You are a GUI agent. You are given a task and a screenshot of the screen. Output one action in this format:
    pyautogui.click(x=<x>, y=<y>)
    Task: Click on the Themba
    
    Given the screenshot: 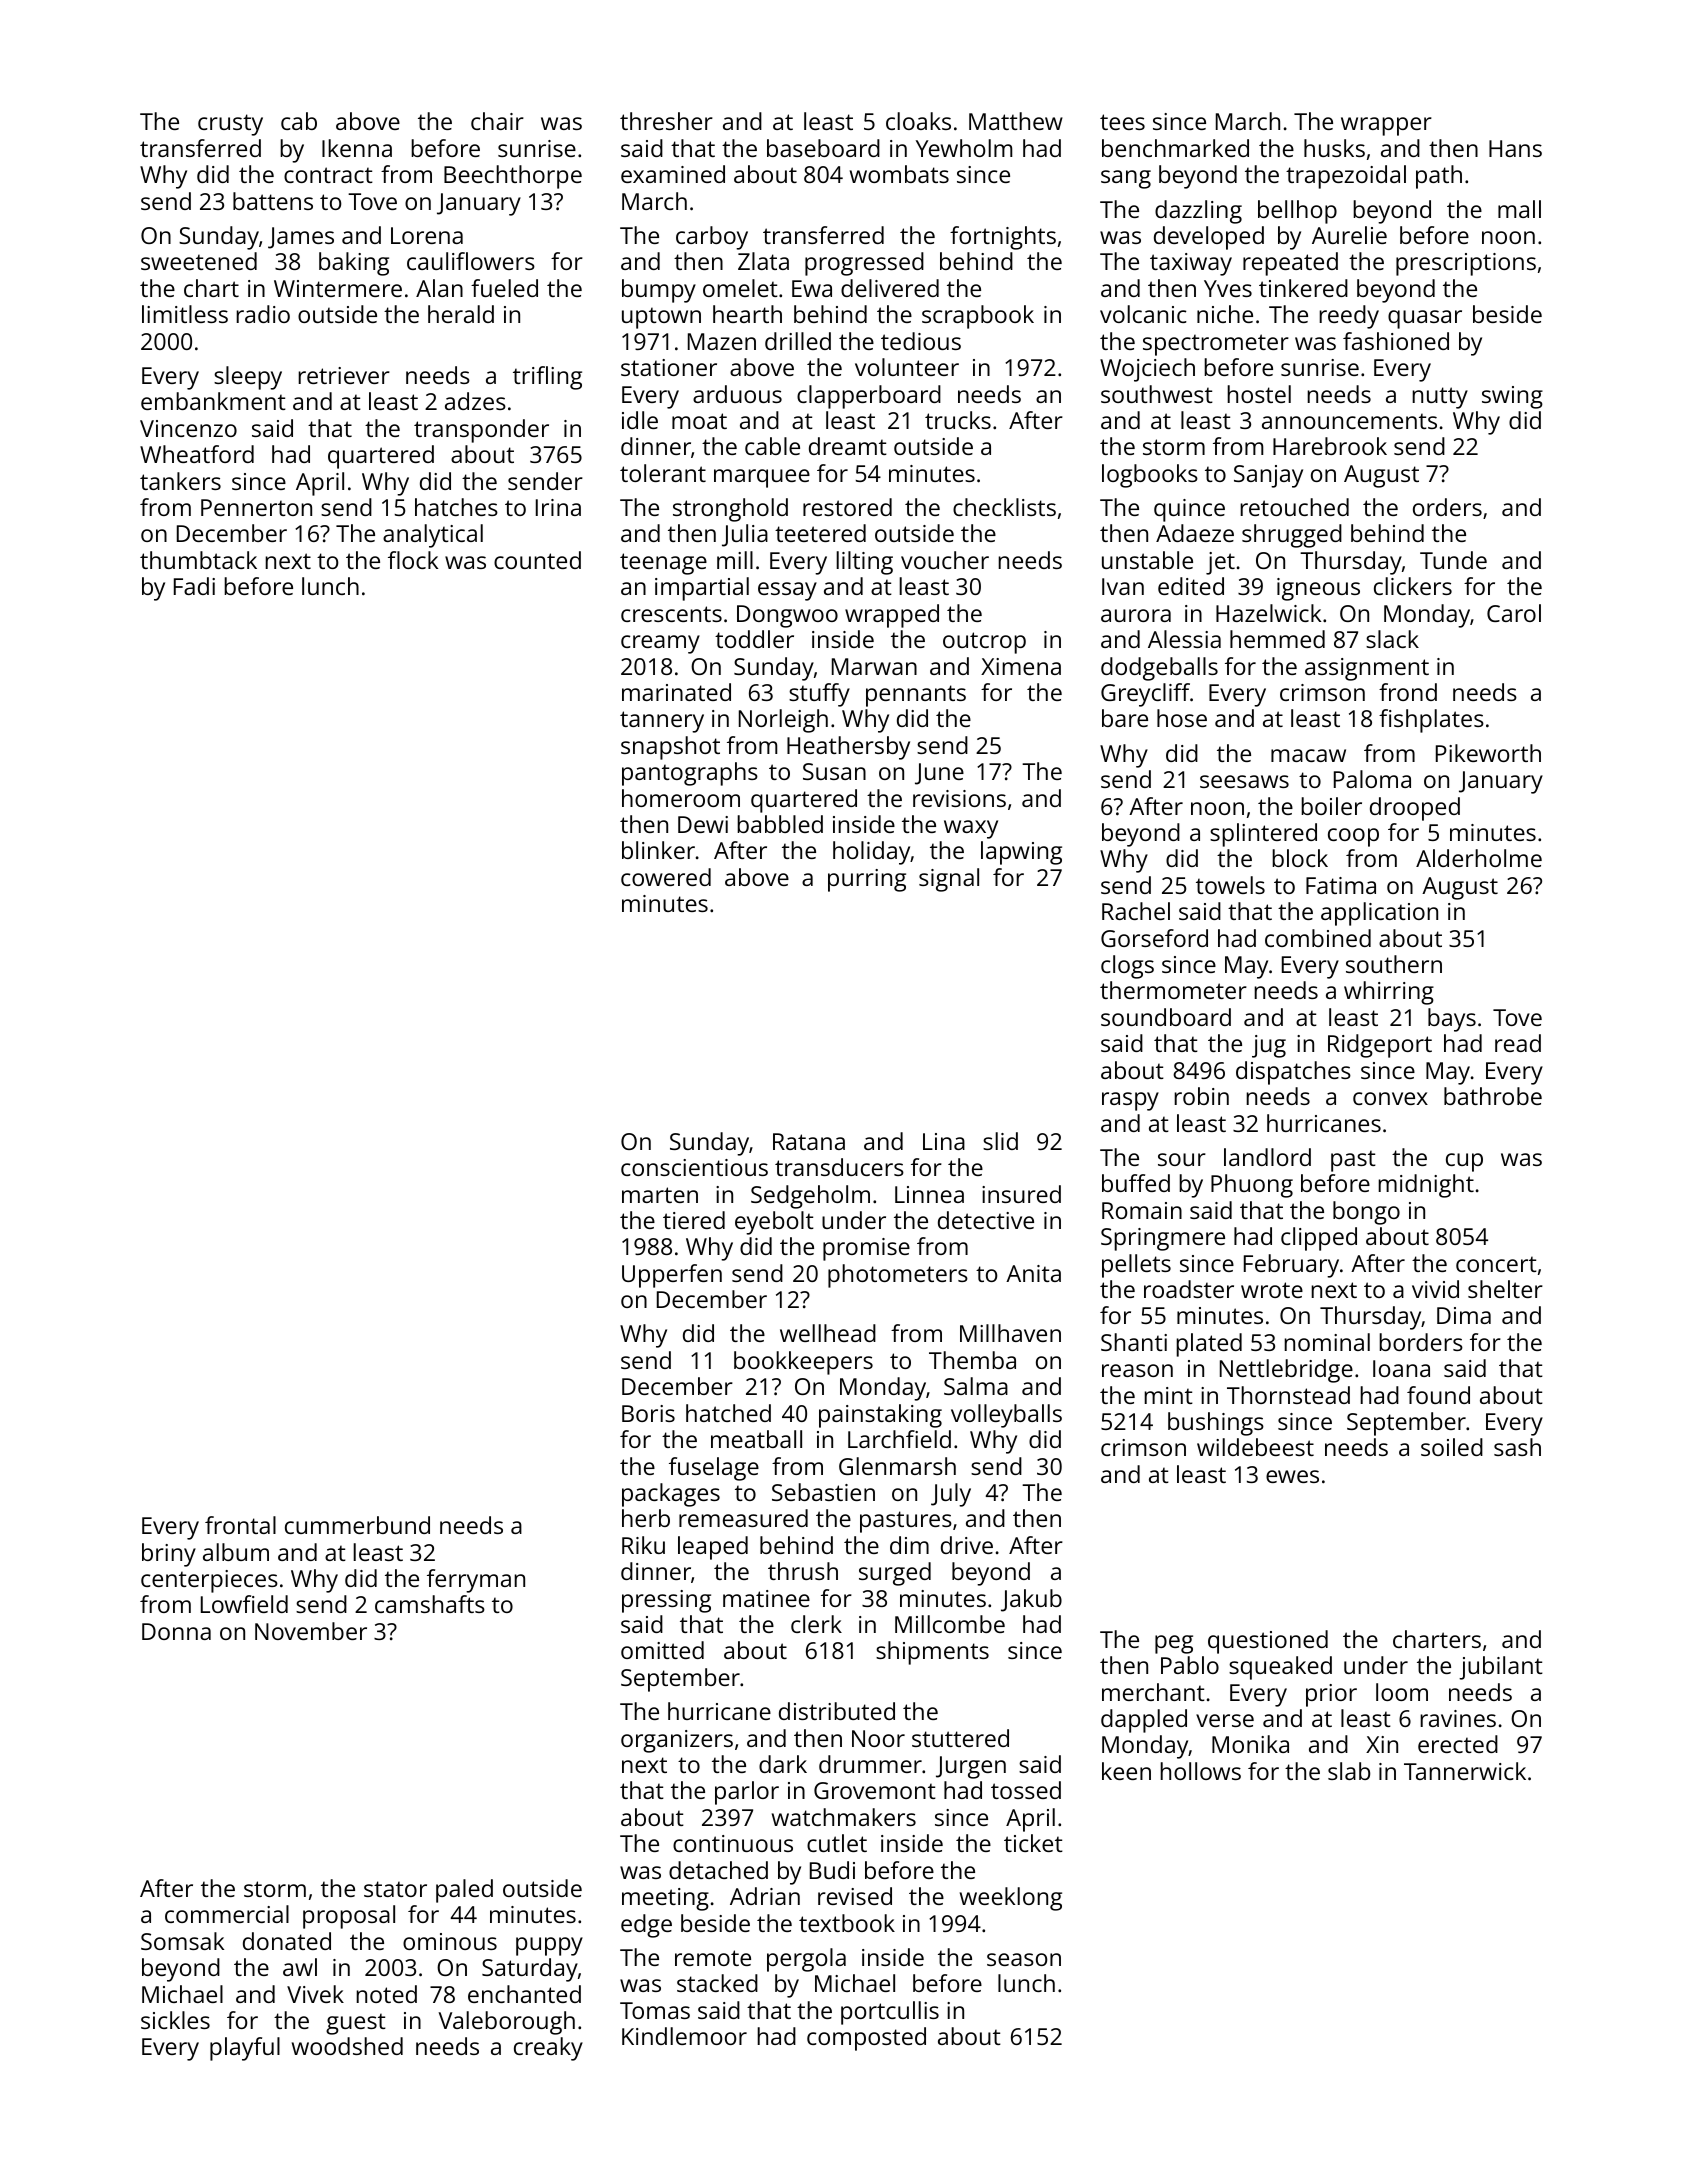 What is the action you would take?
    pyautogui.click(x=972, y=1360)
